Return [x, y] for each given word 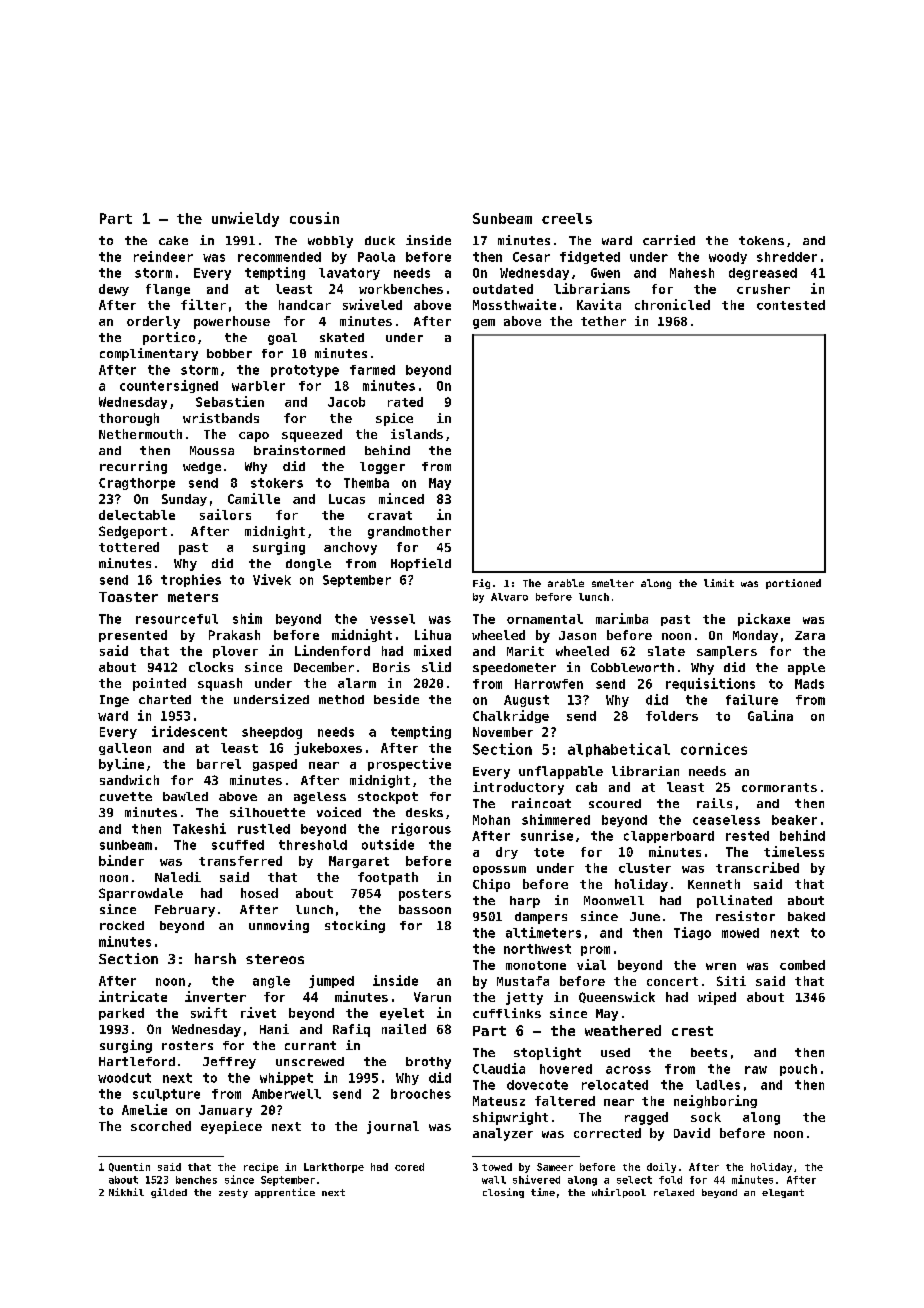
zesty [233, 1193]
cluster [645, 868]
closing [503, 1193]
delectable [137, 515]
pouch [798, 1070]
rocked [122, 925]
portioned [793, 584]
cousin [314, 218]
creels [567, 218]
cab [586, 787]
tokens [761, 240]
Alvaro [509, 597]
